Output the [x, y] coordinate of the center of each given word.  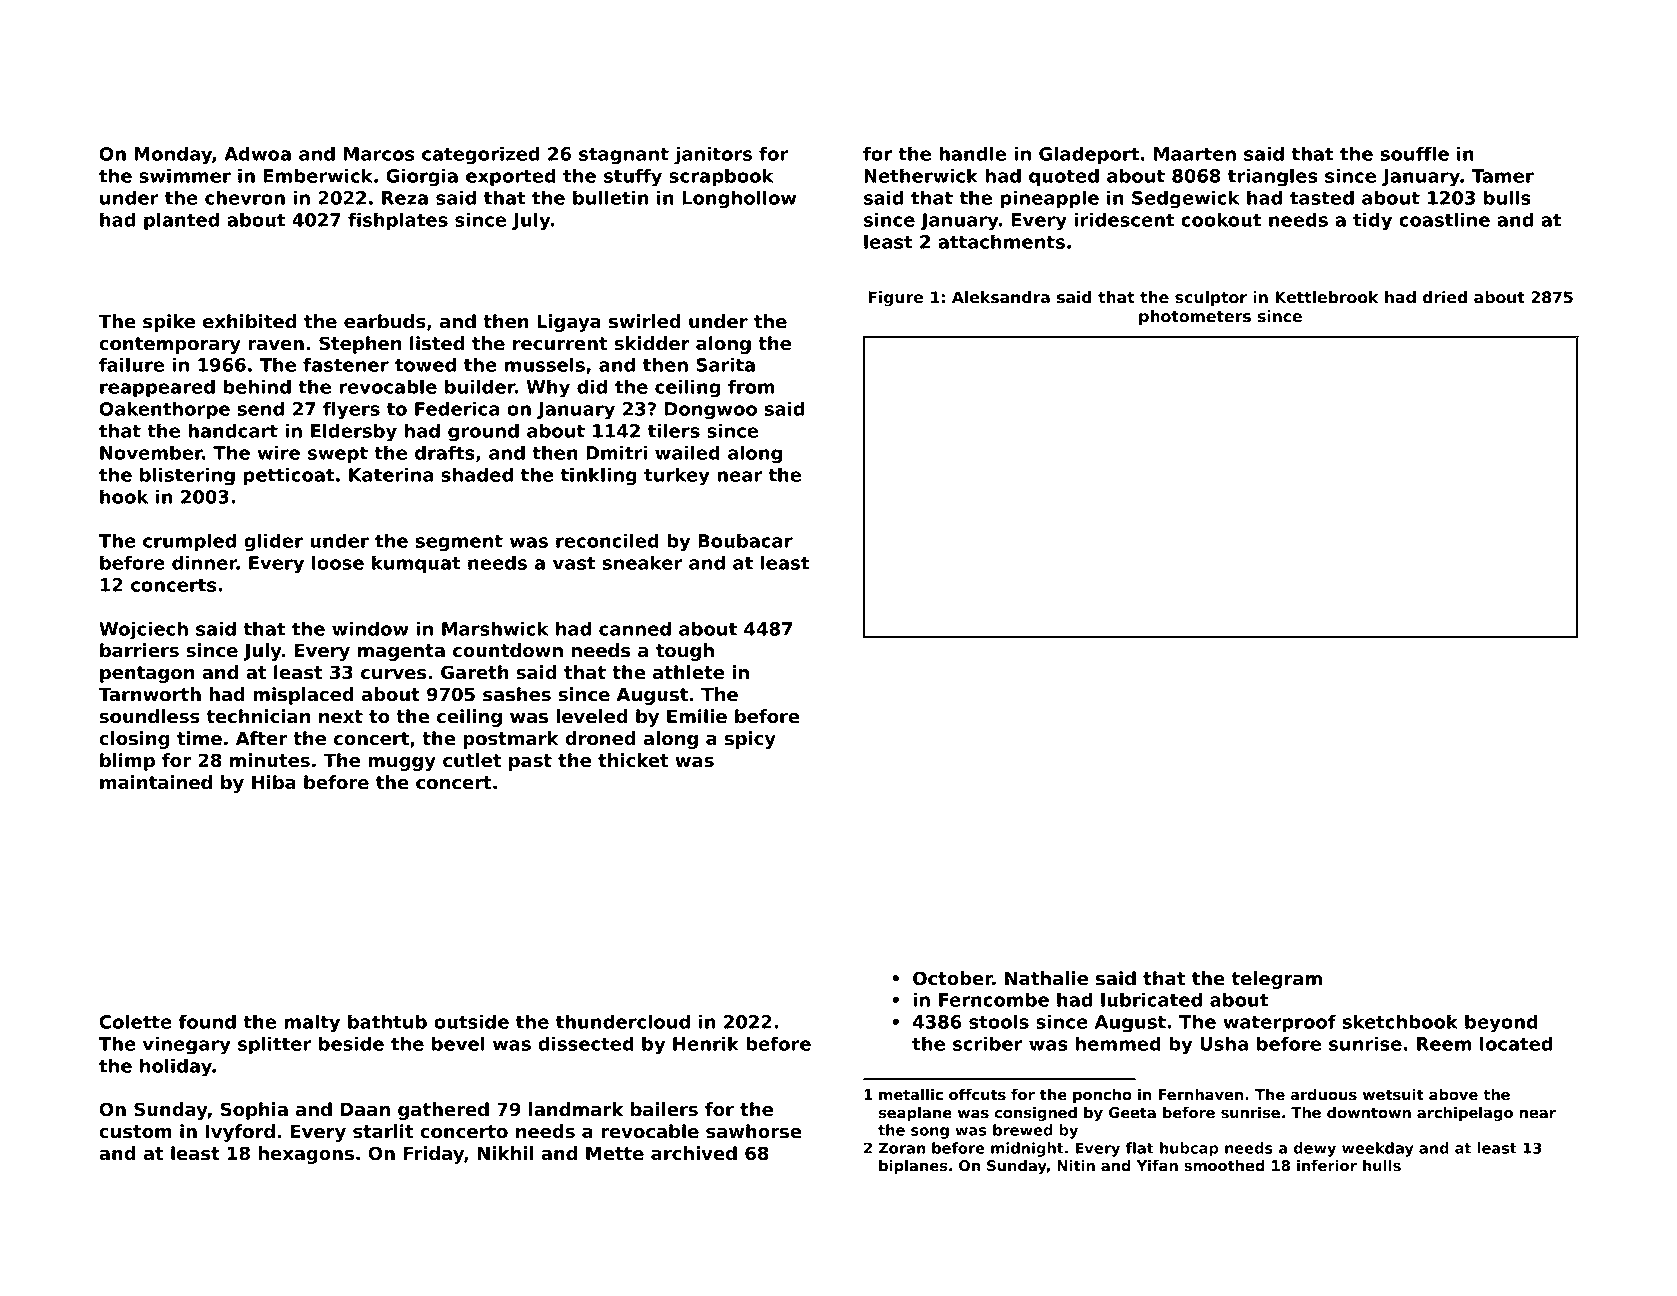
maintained [156, 782]
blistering [187, 476]
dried [1445, 297]
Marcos [379, 154]
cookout [1221, 219]
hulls [1382, 1166]
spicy [750, 740]
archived [694, 1153]
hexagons [306, 1155]
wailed [687, 452]
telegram [1276, 980]
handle [972, 153]
